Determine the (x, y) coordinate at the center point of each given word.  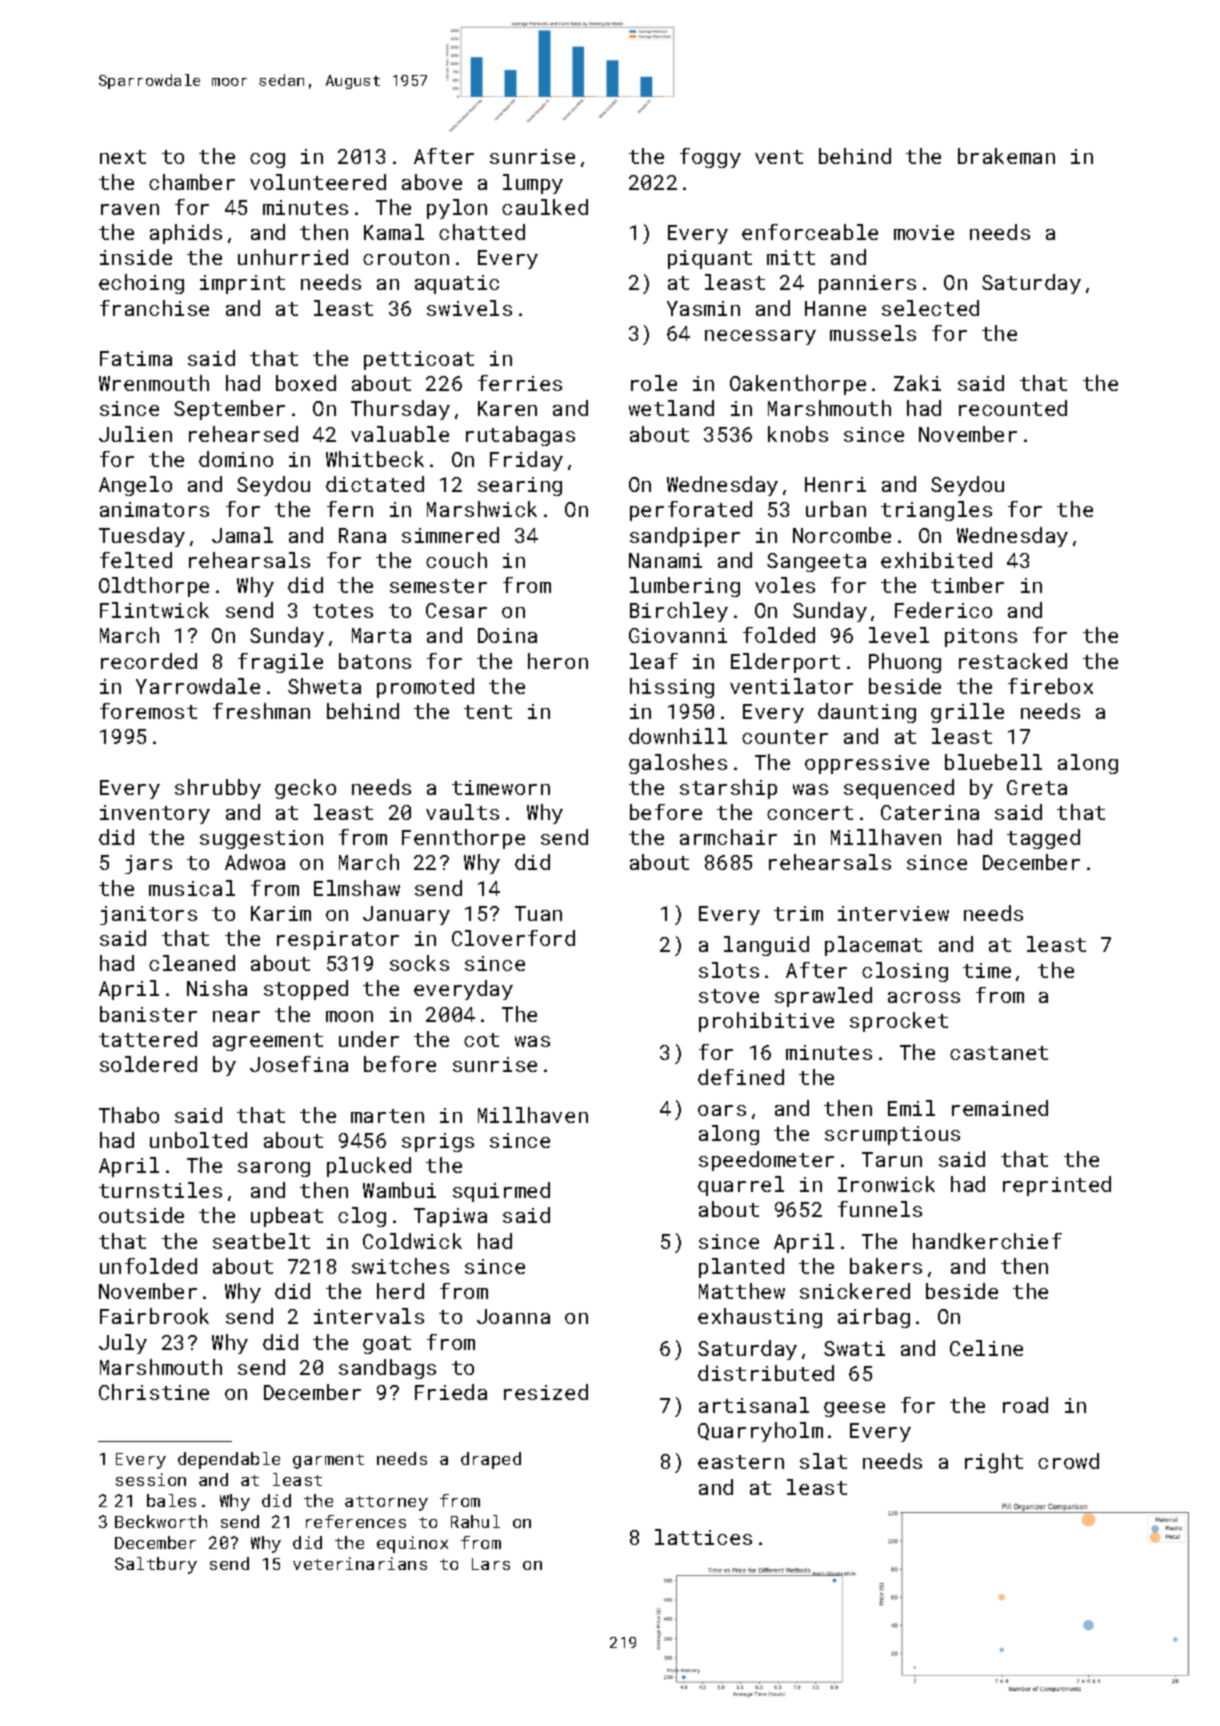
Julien (135, 434)
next (123, 157)
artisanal (754, 1405)
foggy (710, 158)
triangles (936, 511)
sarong (274, 1169)
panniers (867, 284)
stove (729, 996)
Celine (986, 1348)
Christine (154, 1392)
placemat (873, 946)
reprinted (1057, 1186)
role (654, 383)
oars (722, 1110)
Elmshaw (357, 888)
